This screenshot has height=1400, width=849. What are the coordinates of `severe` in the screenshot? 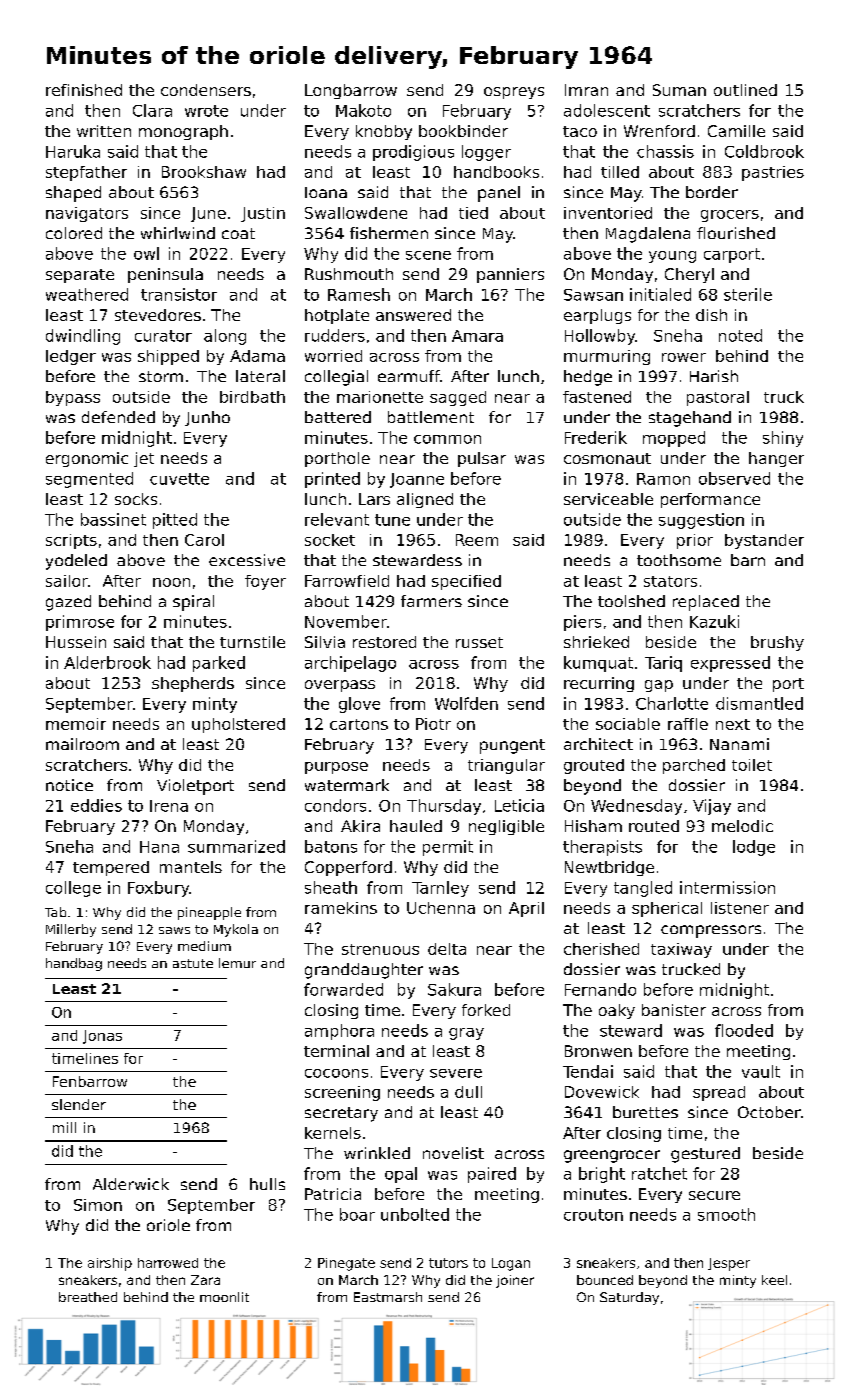 It's located at (456, 1073).
